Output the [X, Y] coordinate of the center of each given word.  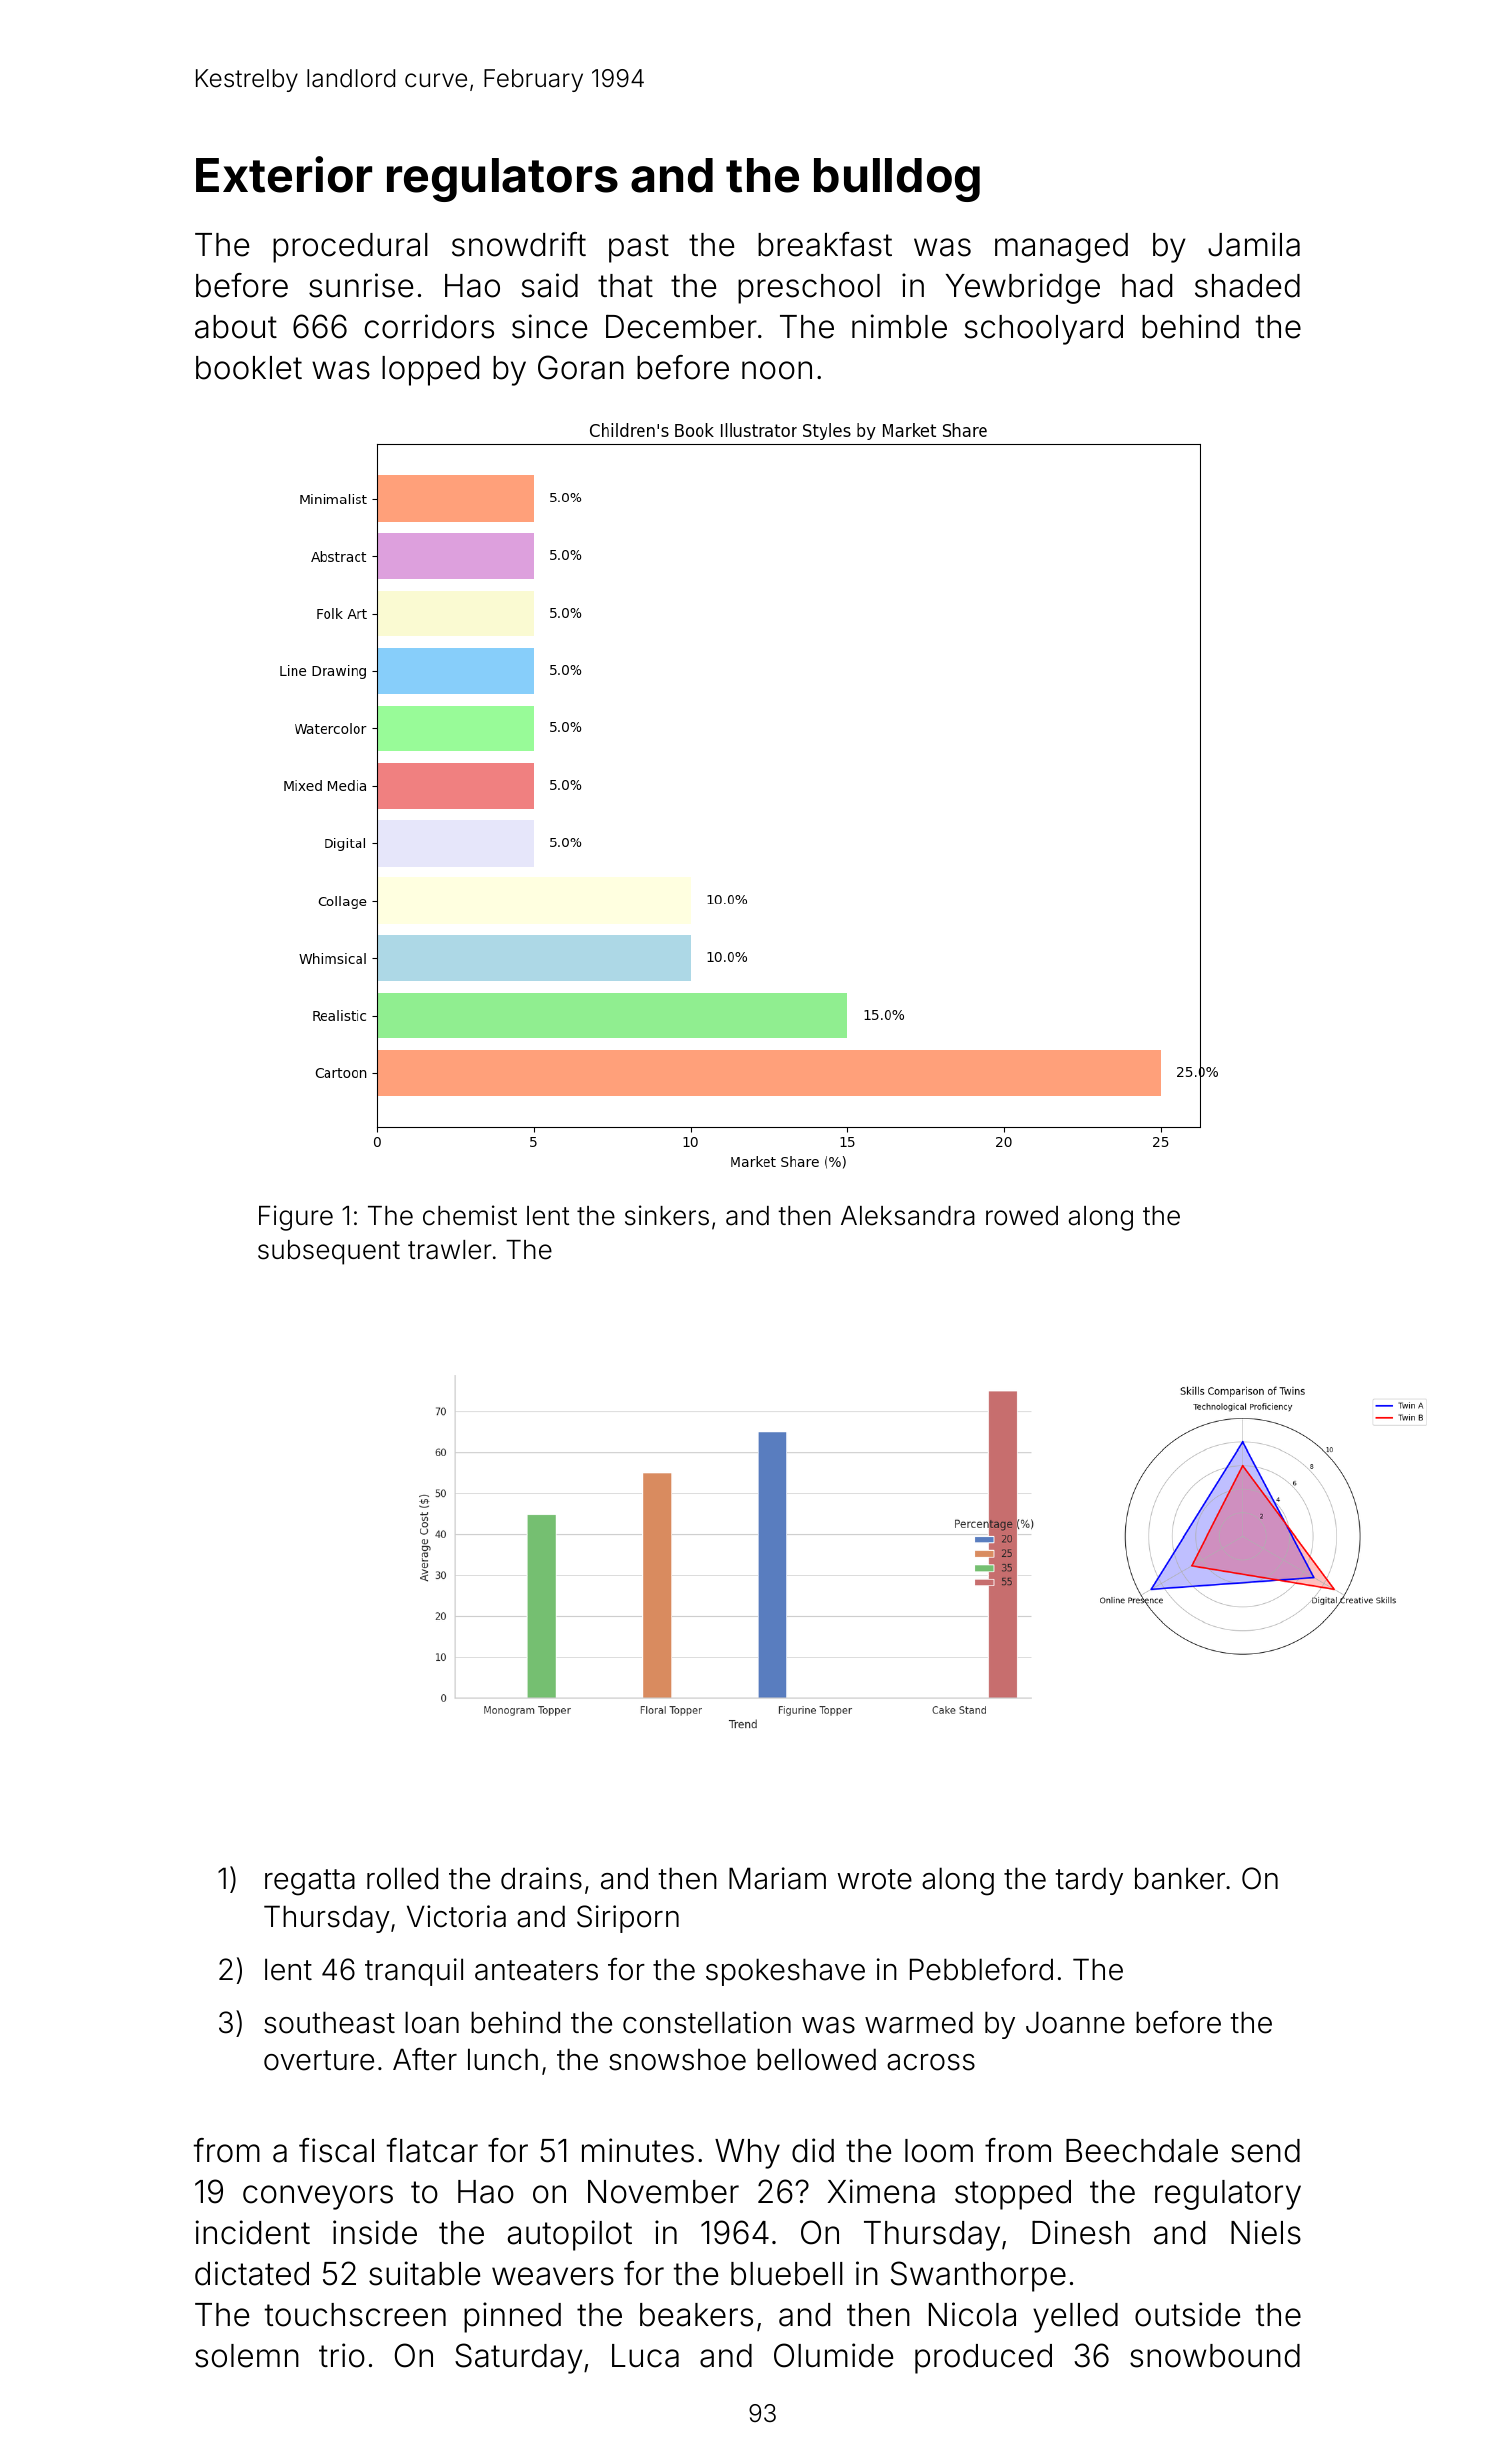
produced [983, 2359]
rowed [1022, 1216]
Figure [296, 1218]
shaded [1247, 286]
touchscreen [355, 2315]
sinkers [667, 1215]
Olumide [833, 2355]
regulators [502, 180]
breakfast [825, 244]
